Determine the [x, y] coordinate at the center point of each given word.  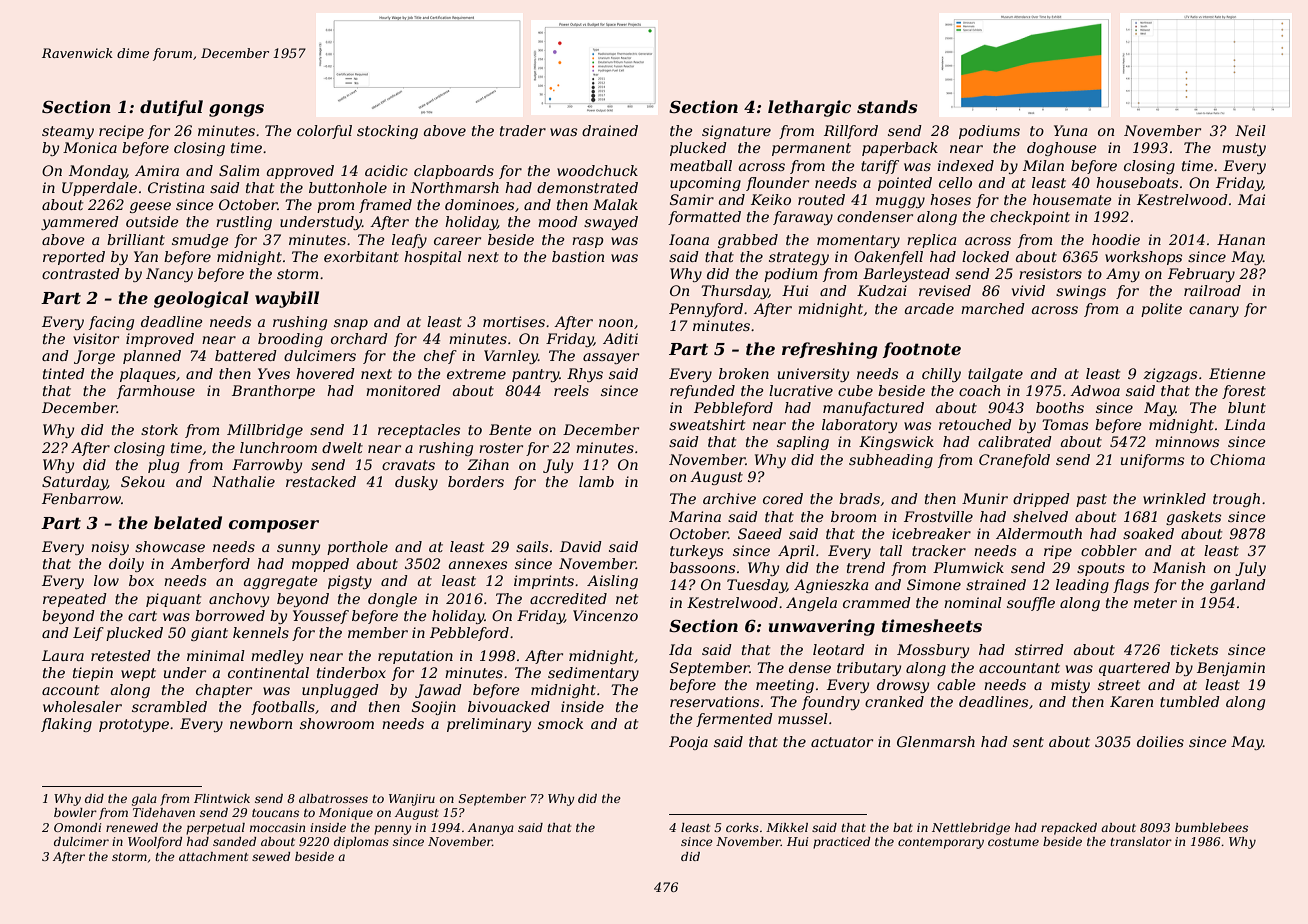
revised [945, 290]
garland [1238, 586]
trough [1236, 500]
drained [610, 130]
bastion [578, 256]
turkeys [696, 552]
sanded [234, 841]
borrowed [230, 615]
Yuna [1070, 130]
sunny [298, 549]
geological [201, 299]
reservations [714, 701]
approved [300, 172]
